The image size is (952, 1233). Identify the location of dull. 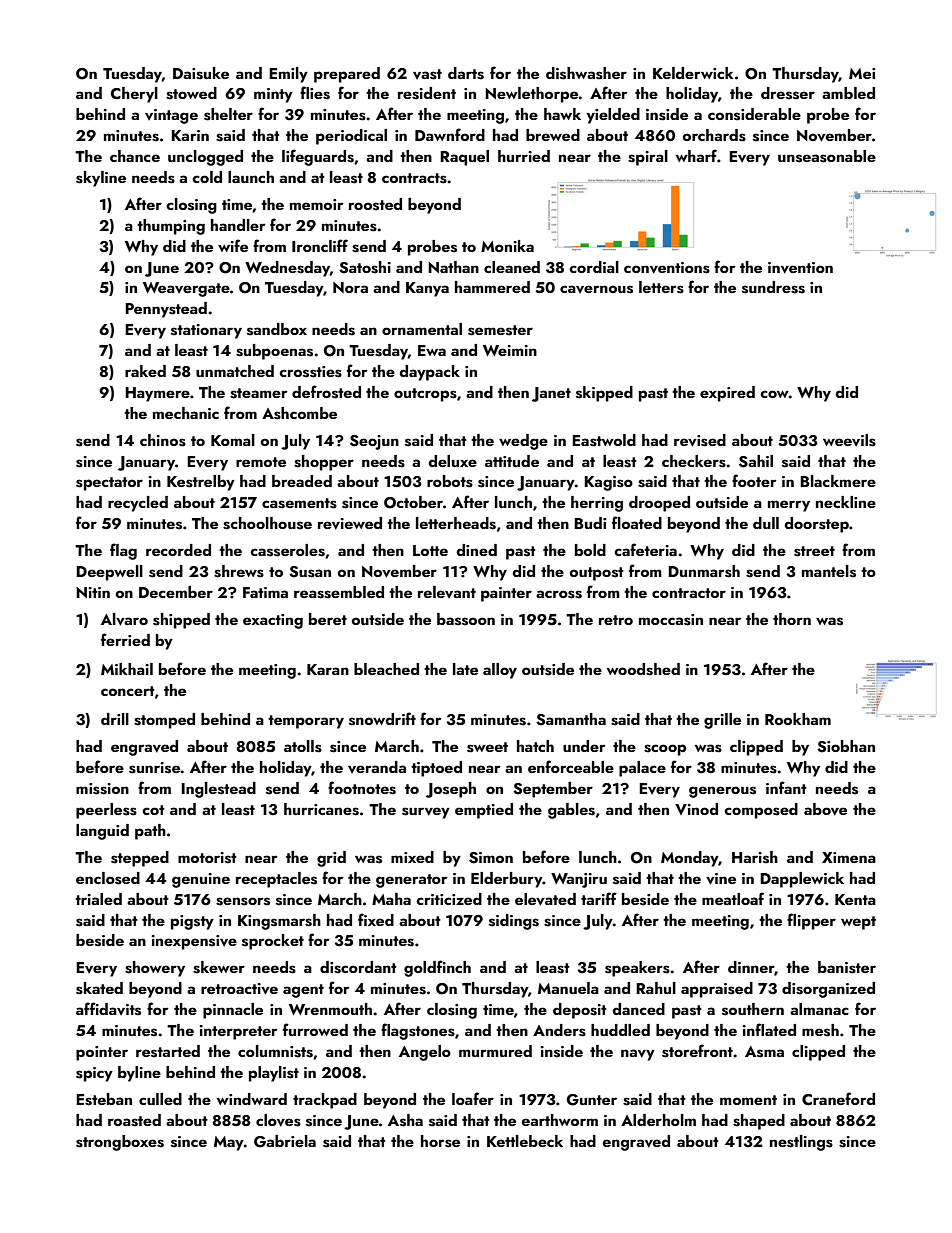
(766, 523).
